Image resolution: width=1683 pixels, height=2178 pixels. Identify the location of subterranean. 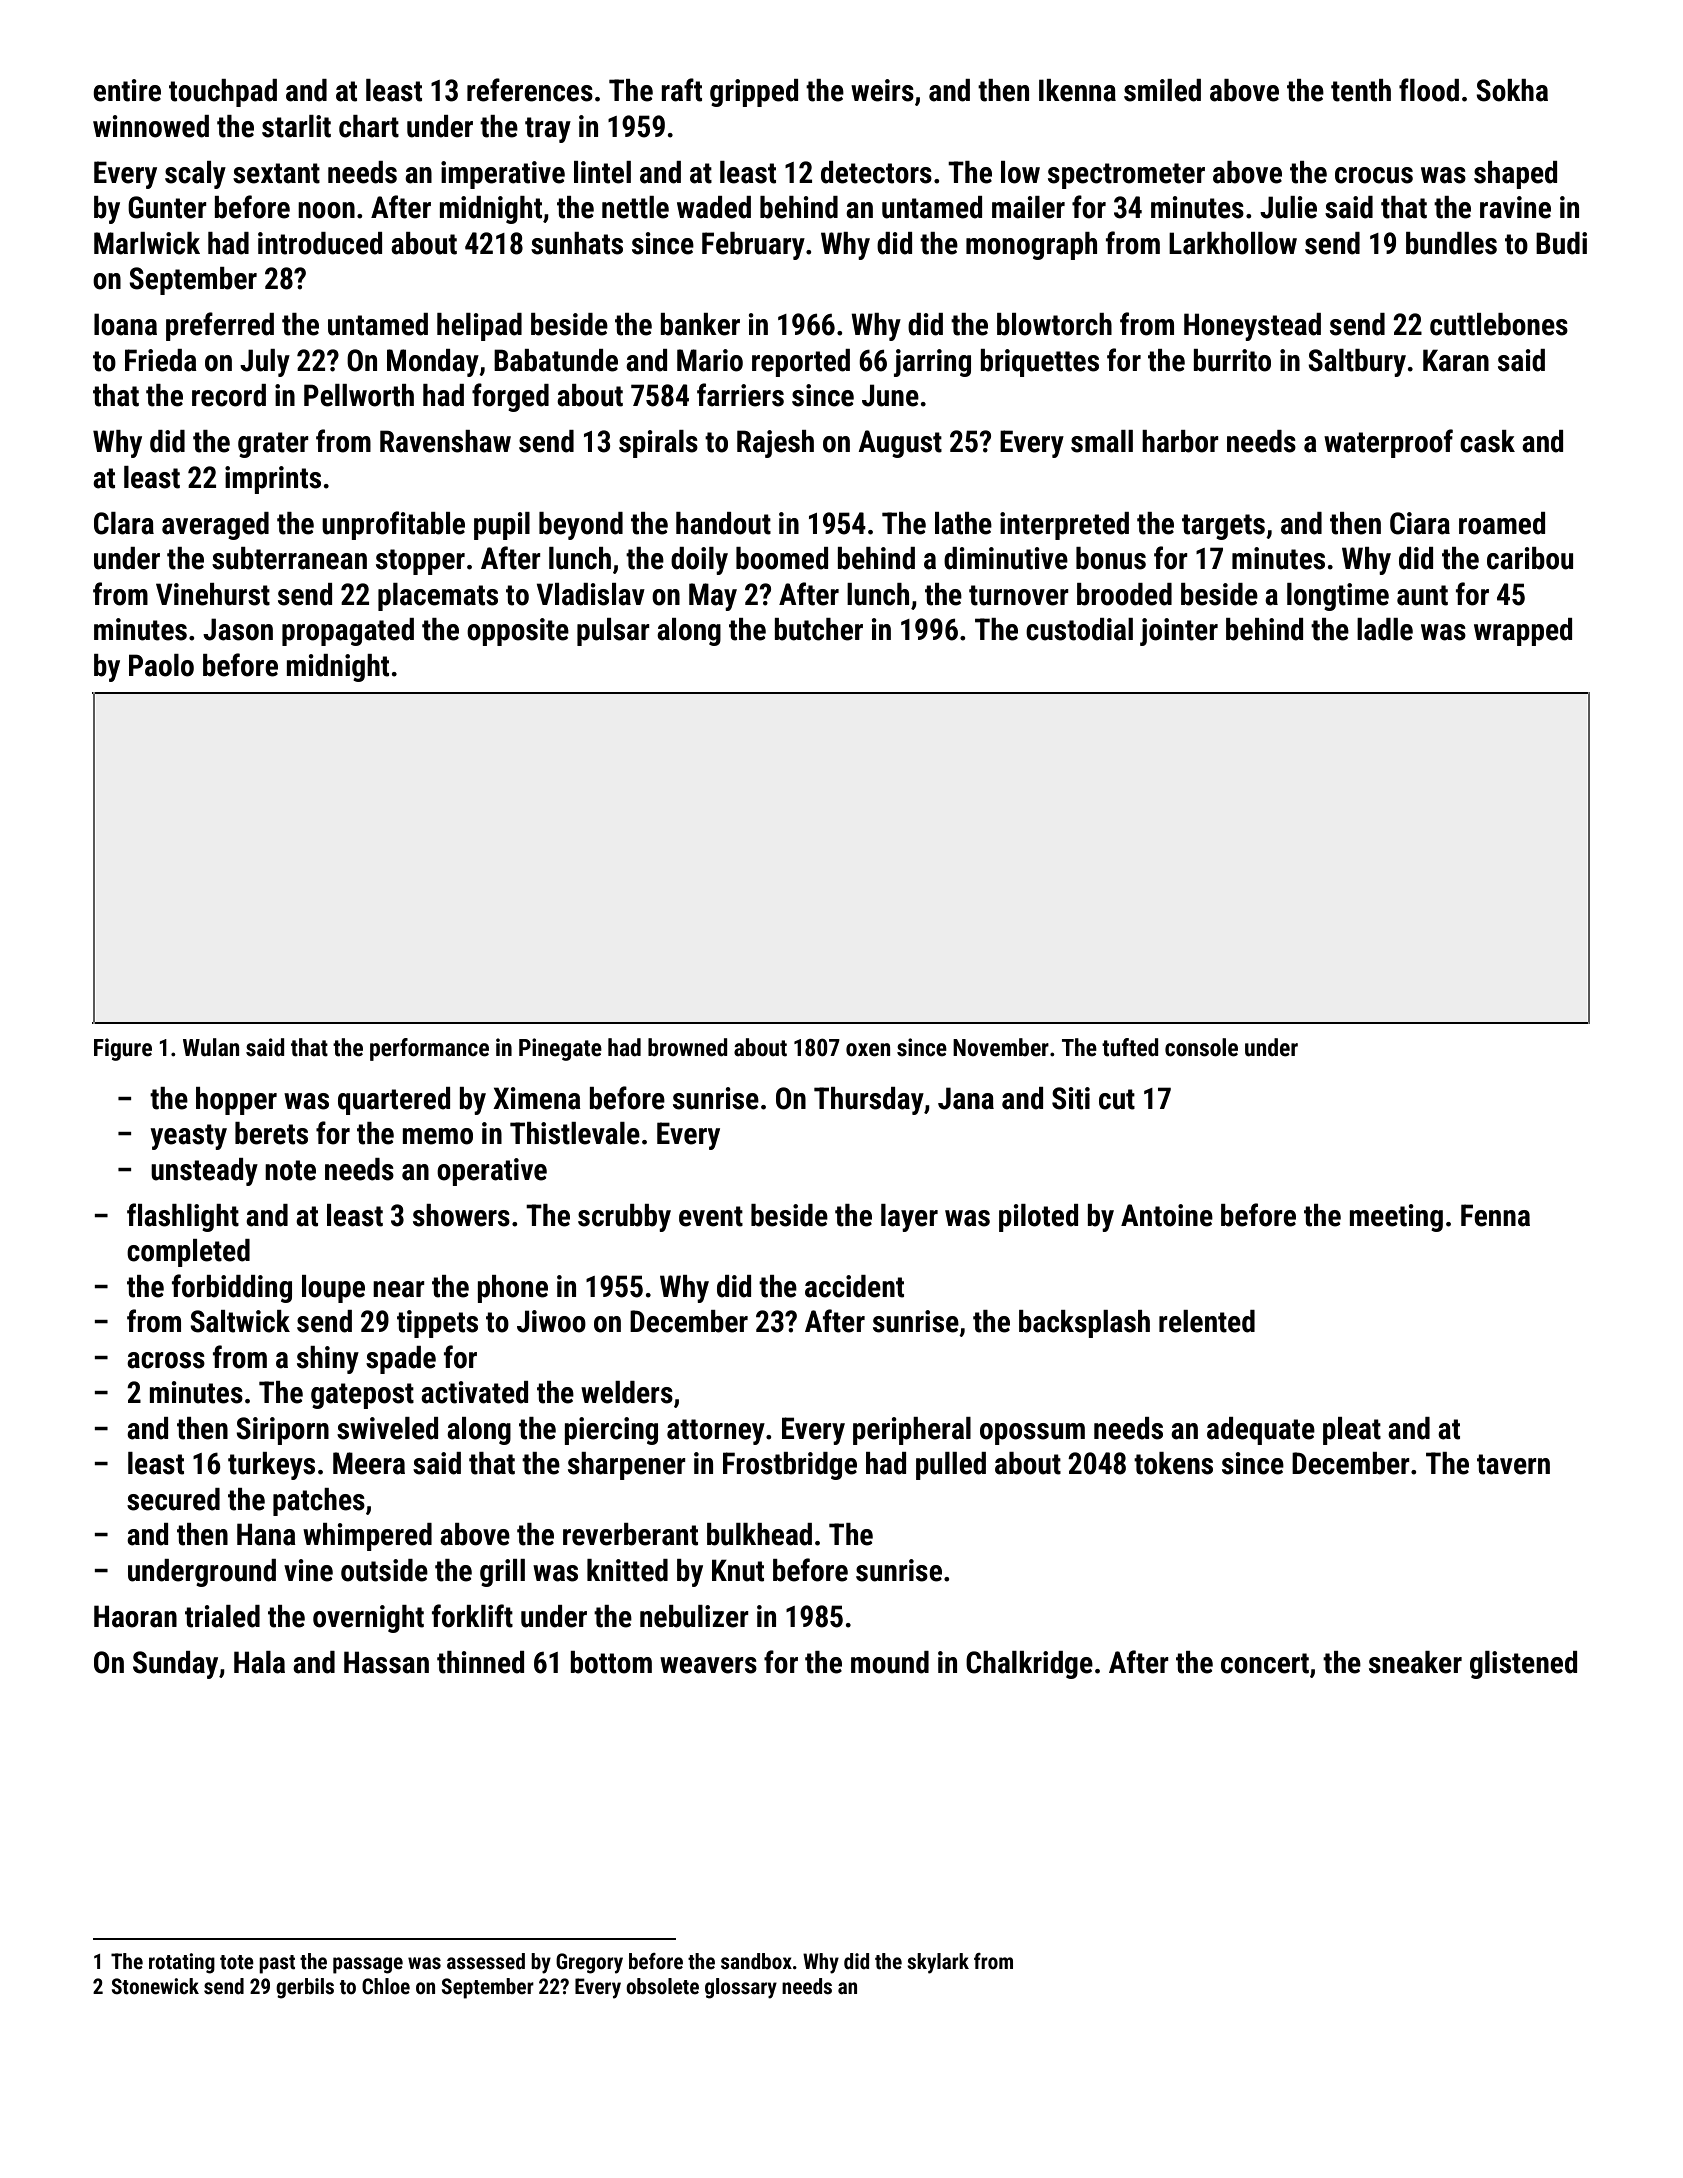
(289, 558).
